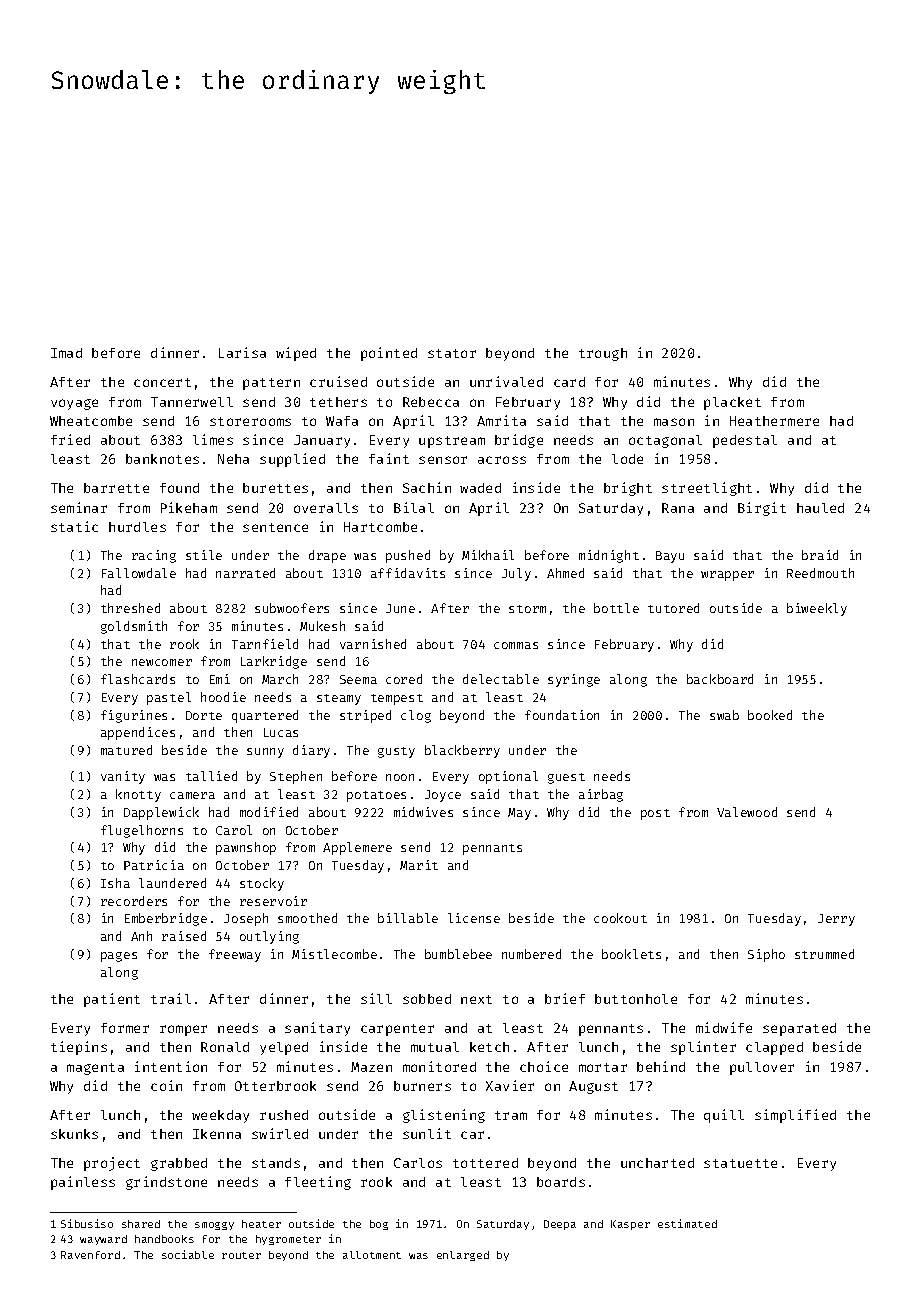 This document has height=1308, width=924. Describe the element at coordinates (799, 1029) in the document. I see `separated` at that location.
